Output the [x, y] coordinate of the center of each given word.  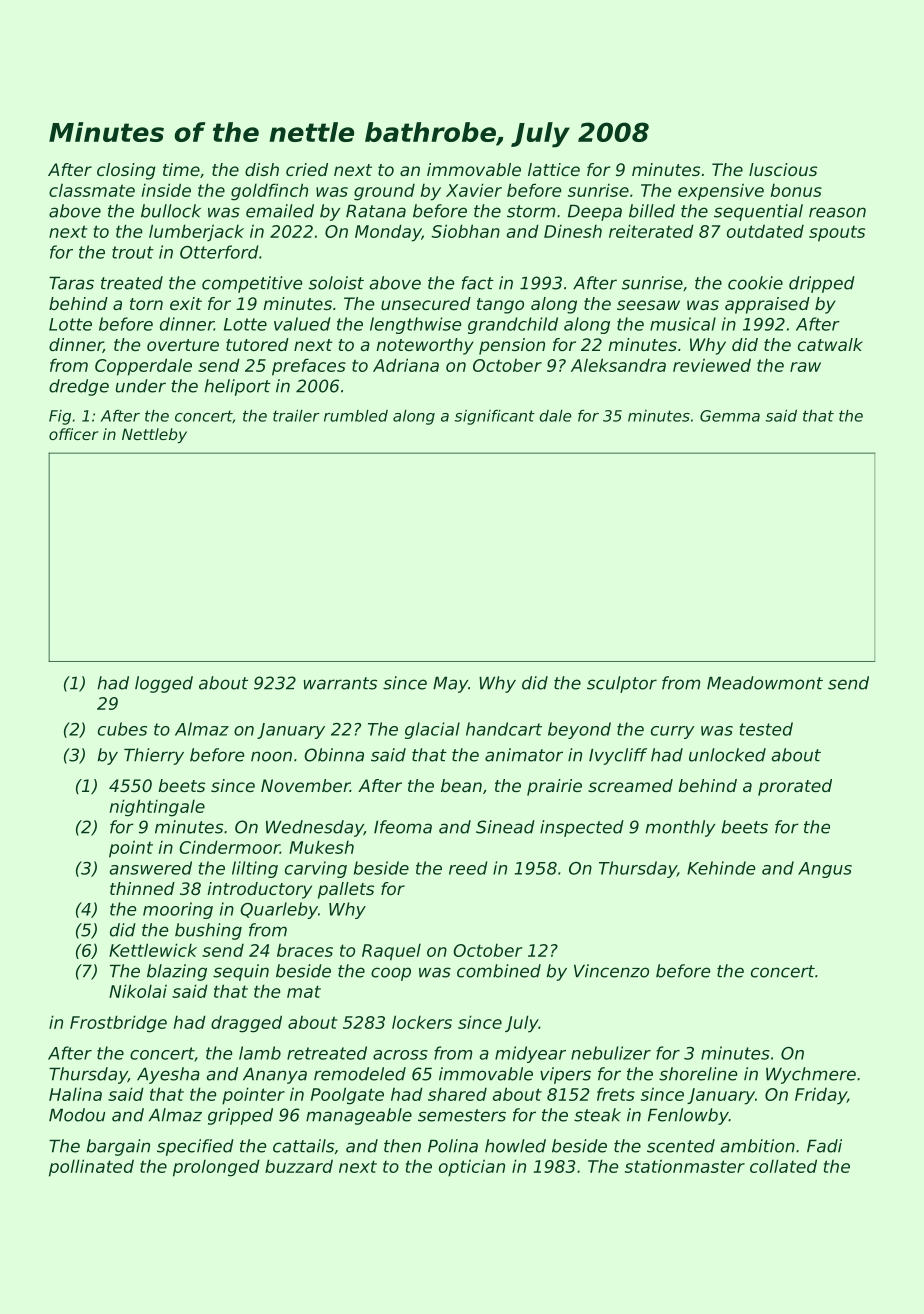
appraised [767, 305]
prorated [795, 787]
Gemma [730, 416]
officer [73, 434]
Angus [825, 870]
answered [151, 868]
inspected [582, 828]
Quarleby [279, 910]
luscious [783, 169]
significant [495, 417]
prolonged [216, 1168]
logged [164, 684]
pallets [346, 890]
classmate [92, 190]
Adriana [406, 365]
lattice [554, 169]
